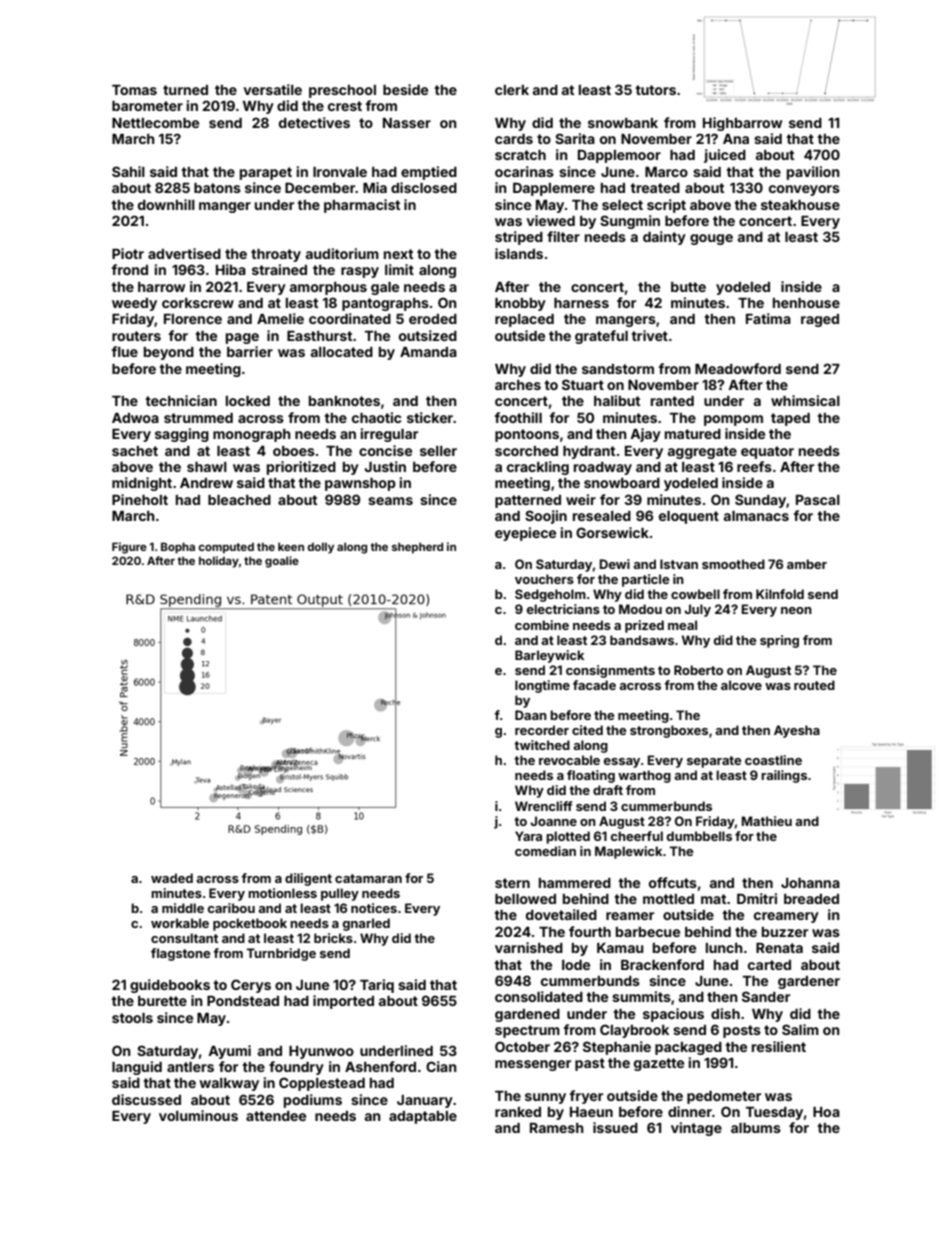 The height and width of the document is (1233, 952). I want to click on tutors, so click(655, 90).
